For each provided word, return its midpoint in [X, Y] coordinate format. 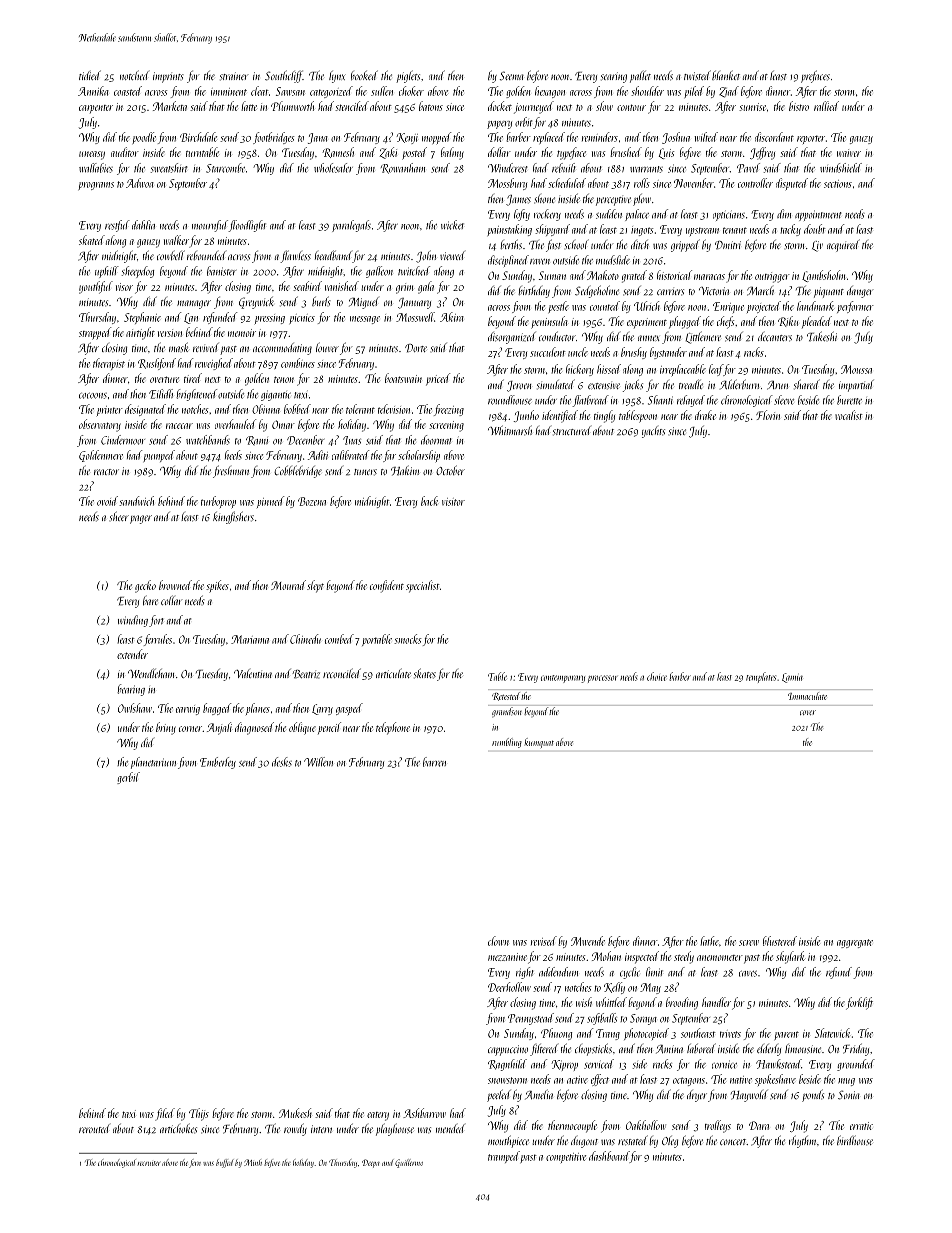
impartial [856, 386]
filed [165, 1114]
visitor [453, 502]
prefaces [815, 76]
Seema [512, 76]
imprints [168, 77]
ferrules [158, 640]
